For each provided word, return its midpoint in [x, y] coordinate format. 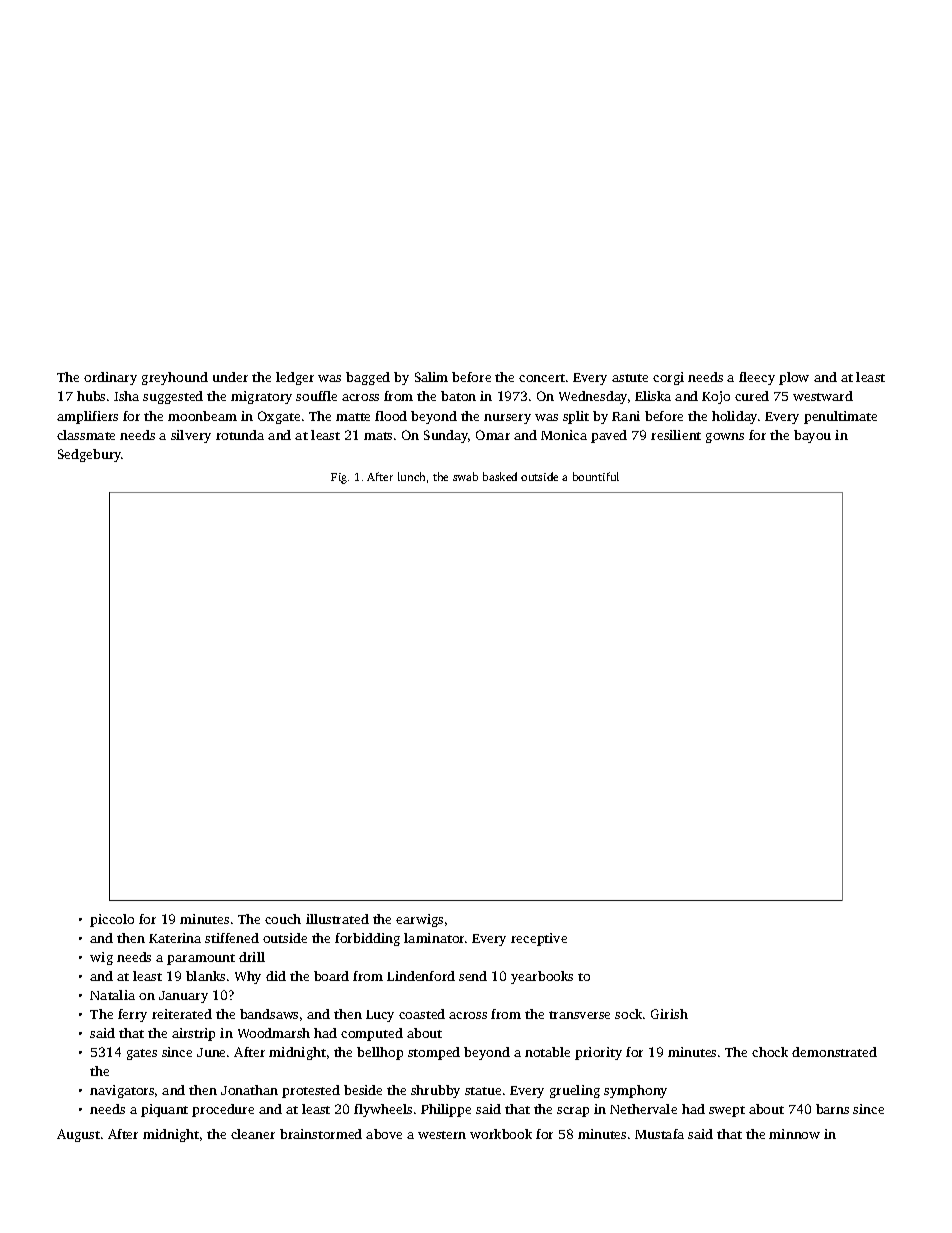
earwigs [419, 920]
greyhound [175, 378]
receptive [539, 939]
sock [628, 1014]
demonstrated [834, 1052]
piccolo [112, 920]
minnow [794, 1134]
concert [542, 378]
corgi [668, 378]
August [78, 1135]
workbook [501, 1134]
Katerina [175, 938]
